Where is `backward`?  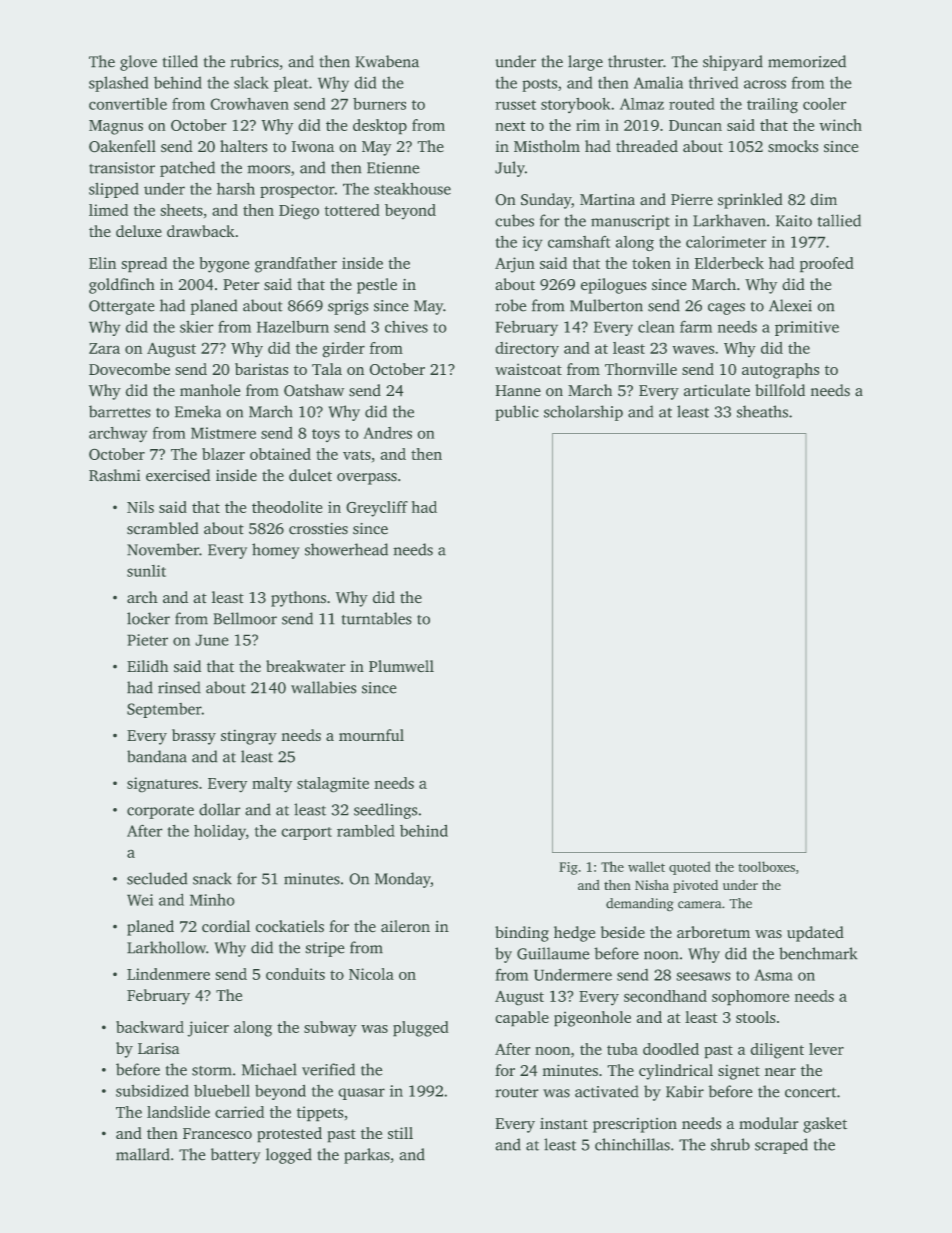 backward is located at coordinates (150, 1027).
